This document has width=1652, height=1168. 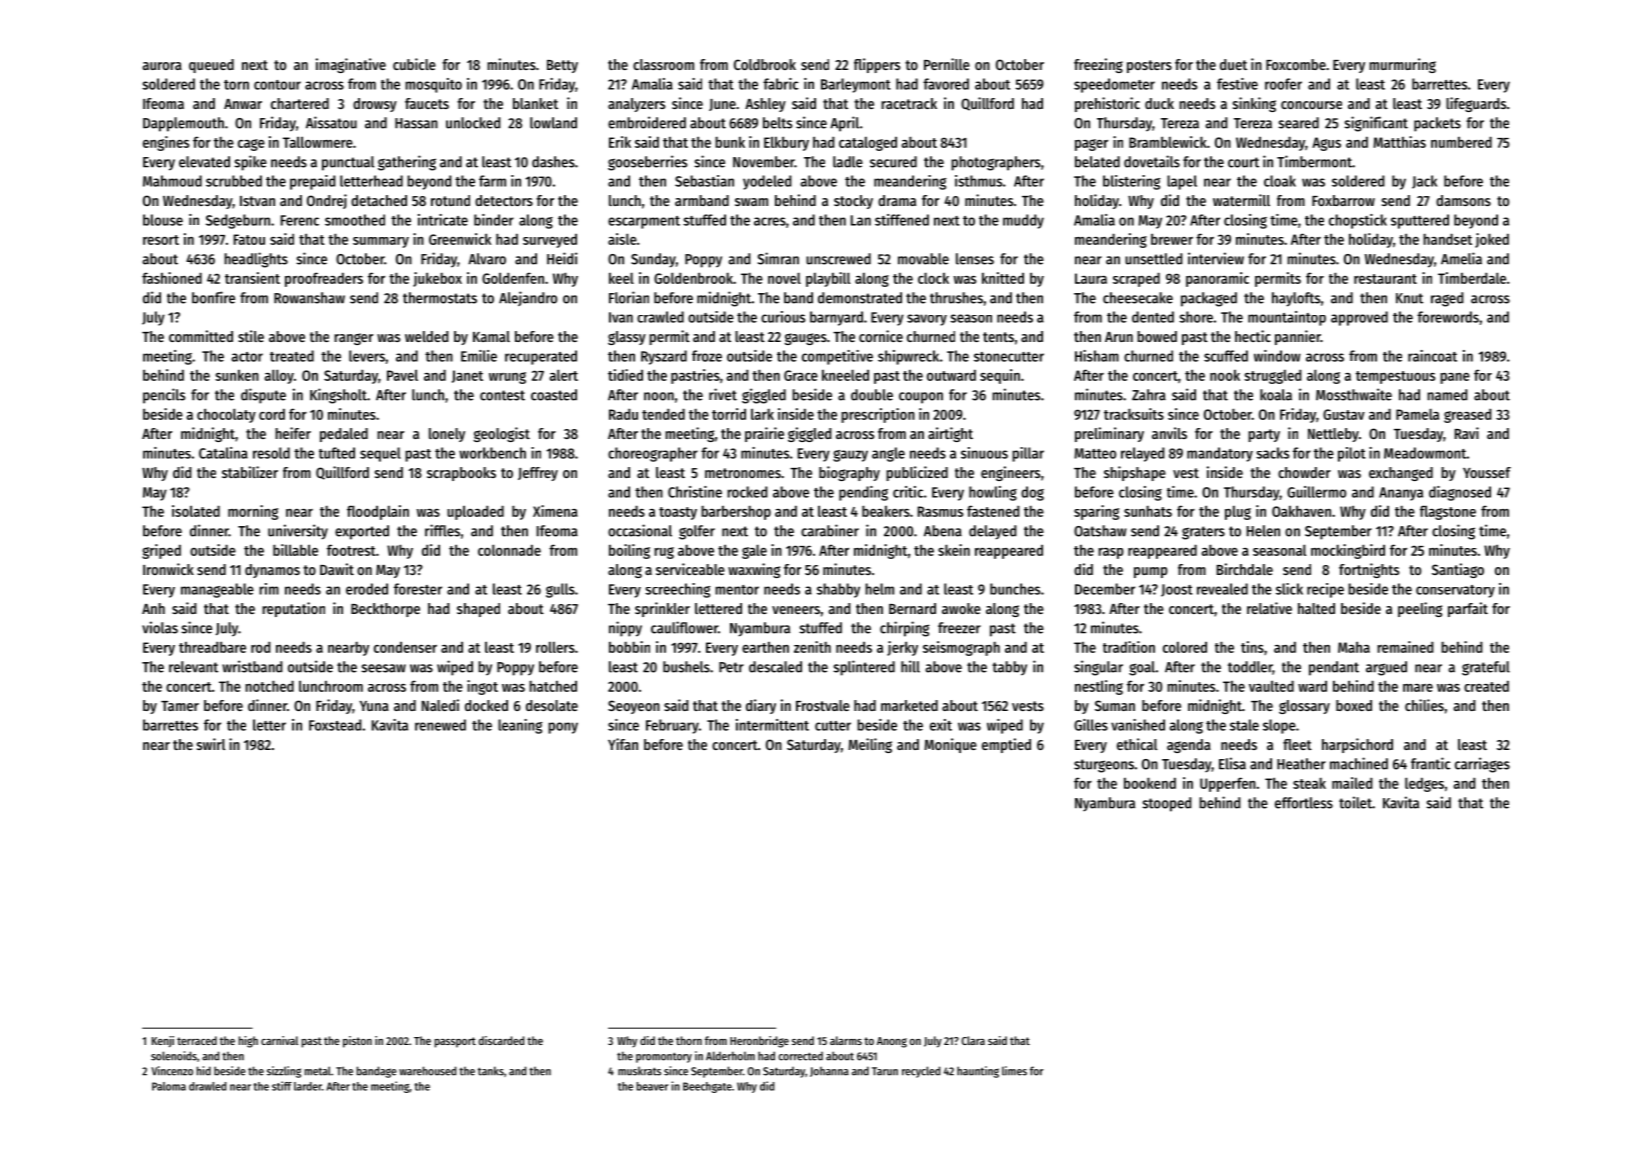 I want to click on piston, so click(x=357, y=1042).
